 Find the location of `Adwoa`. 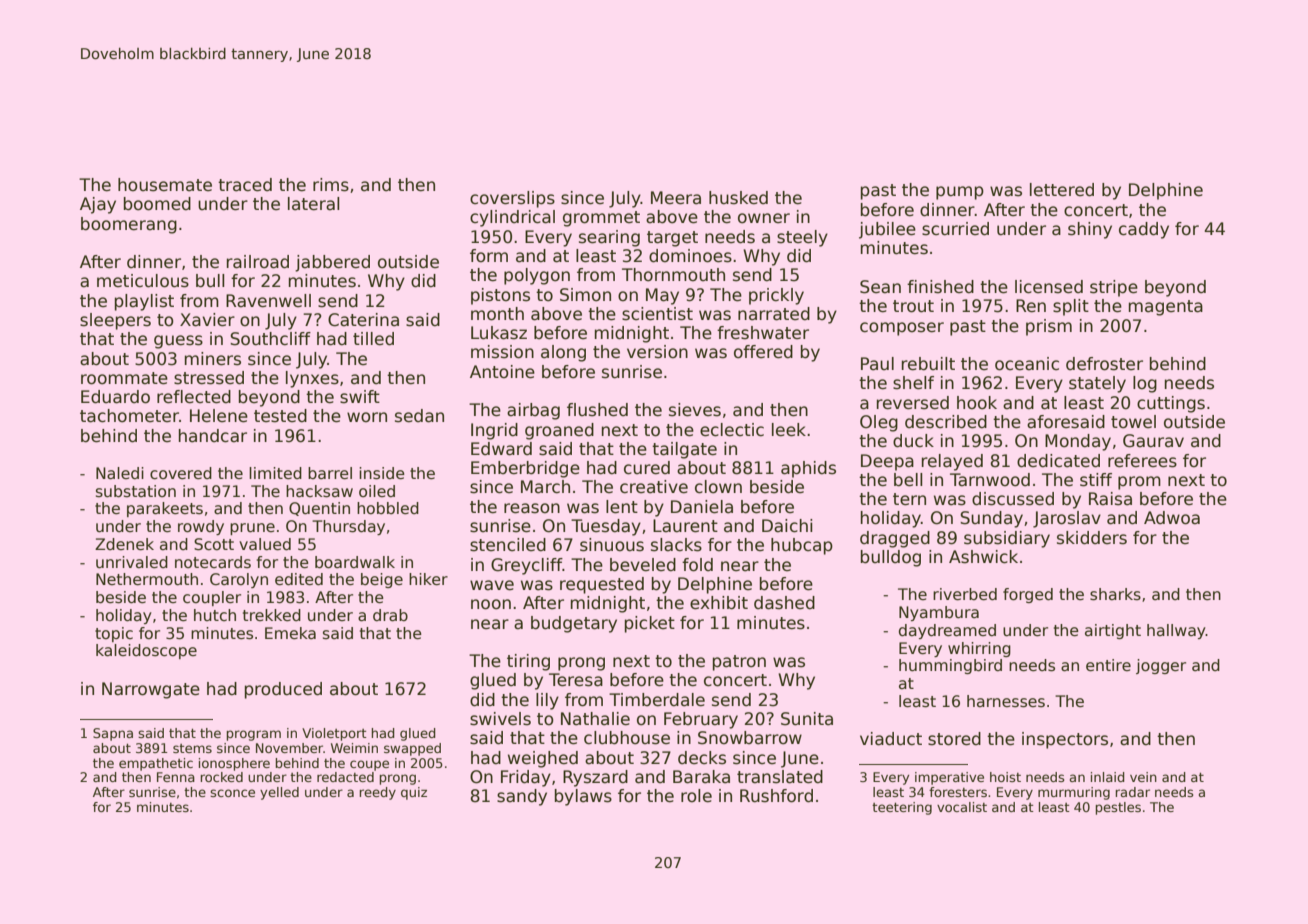

Adwoa is located at coordinates (1172, 518).
